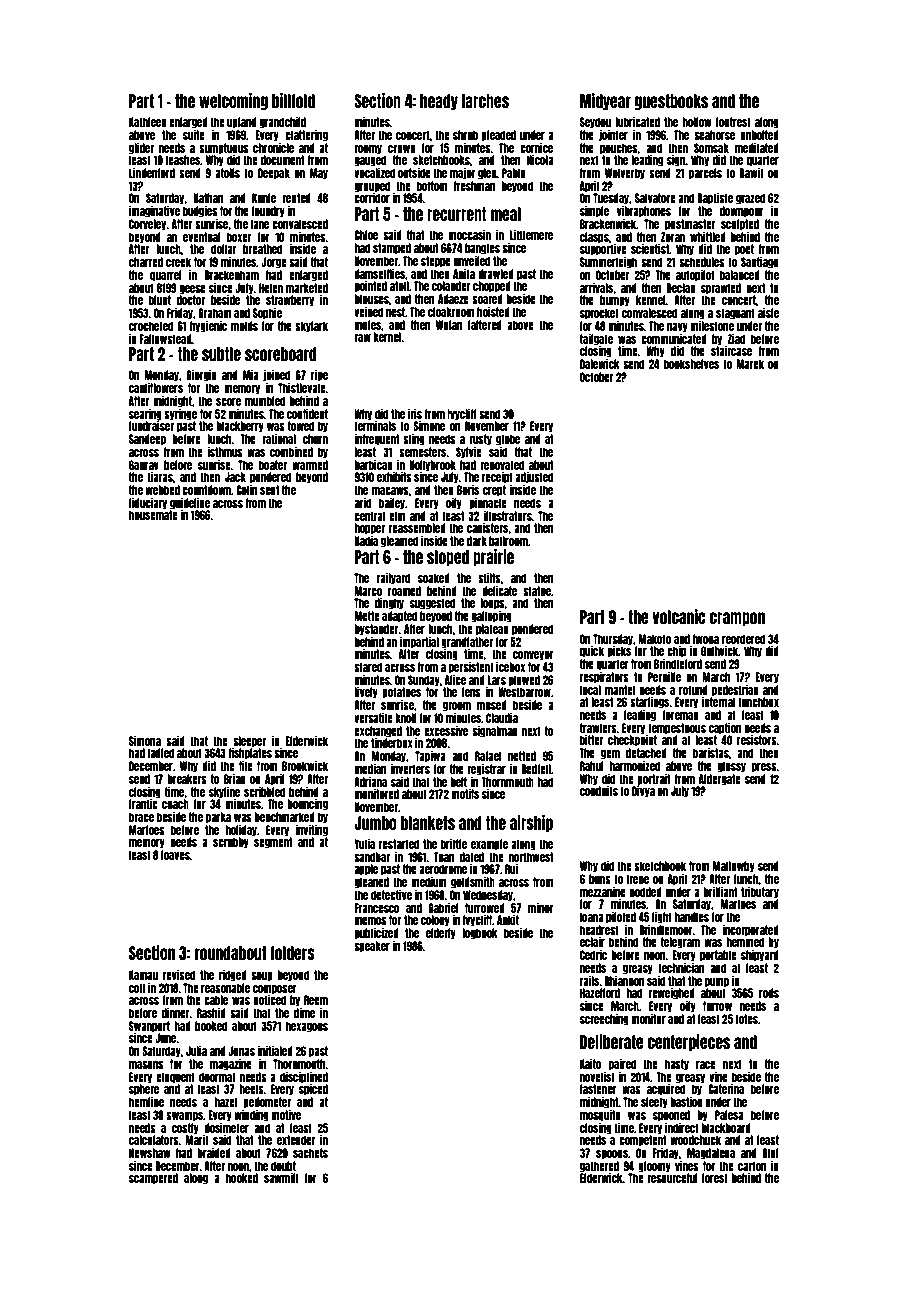  What do you see at coordinates (599, 1167) in the screenshot?
I see `gathered` at bounding box center [599, 1167].
